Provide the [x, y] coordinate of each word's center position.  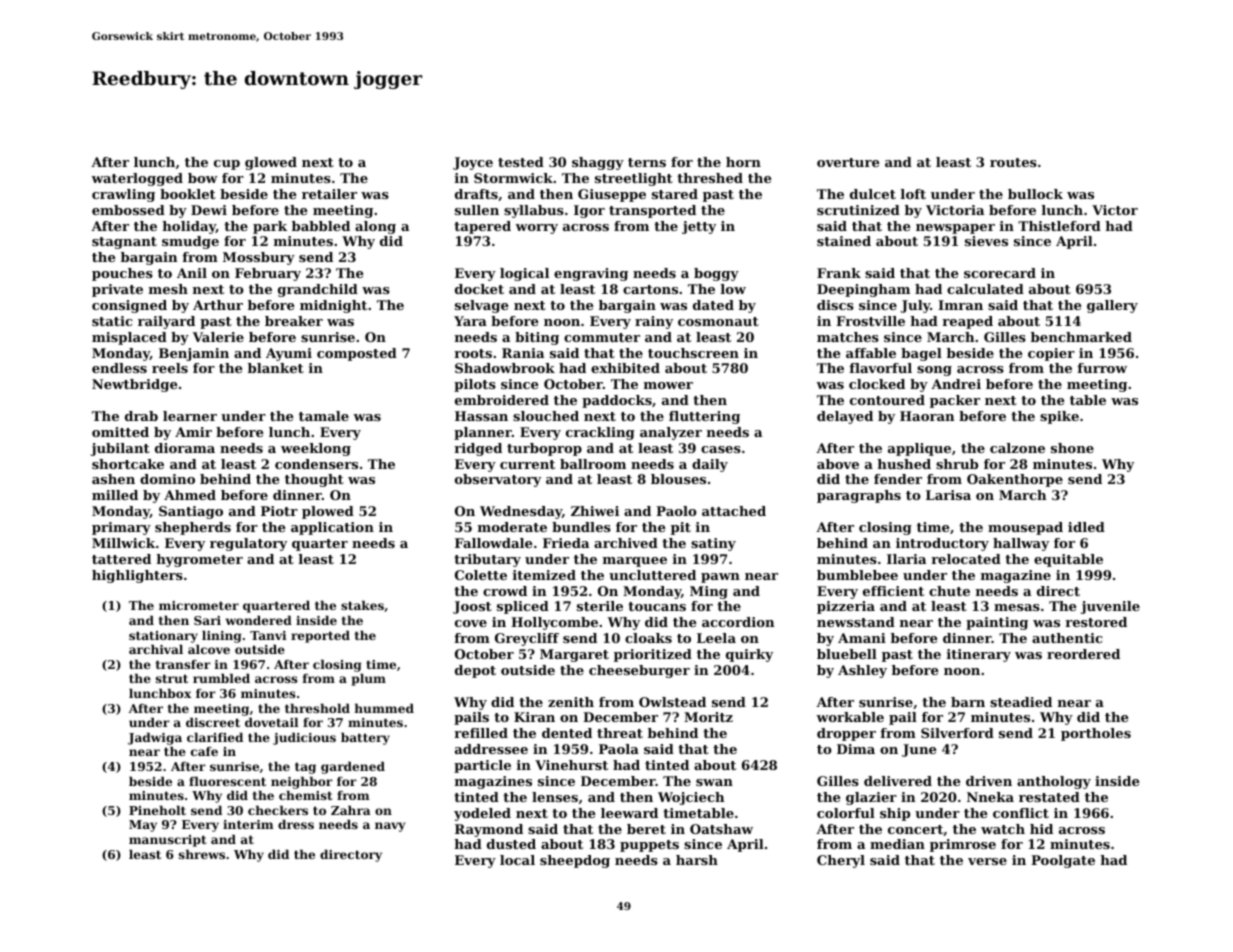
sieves [986, 241]
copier [1051, 354]
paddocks [617, 401]
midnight [333, 306]
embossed [128, 210]
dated [713, 305]
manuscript [168, 841]
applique [919, 449]
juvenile [1110, 607]
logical [524, 274]
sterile [600, 606]
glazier [871, 798]
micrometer [199, 605]
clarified [215, 737]
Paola [619, 749]
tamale [324, 416]
